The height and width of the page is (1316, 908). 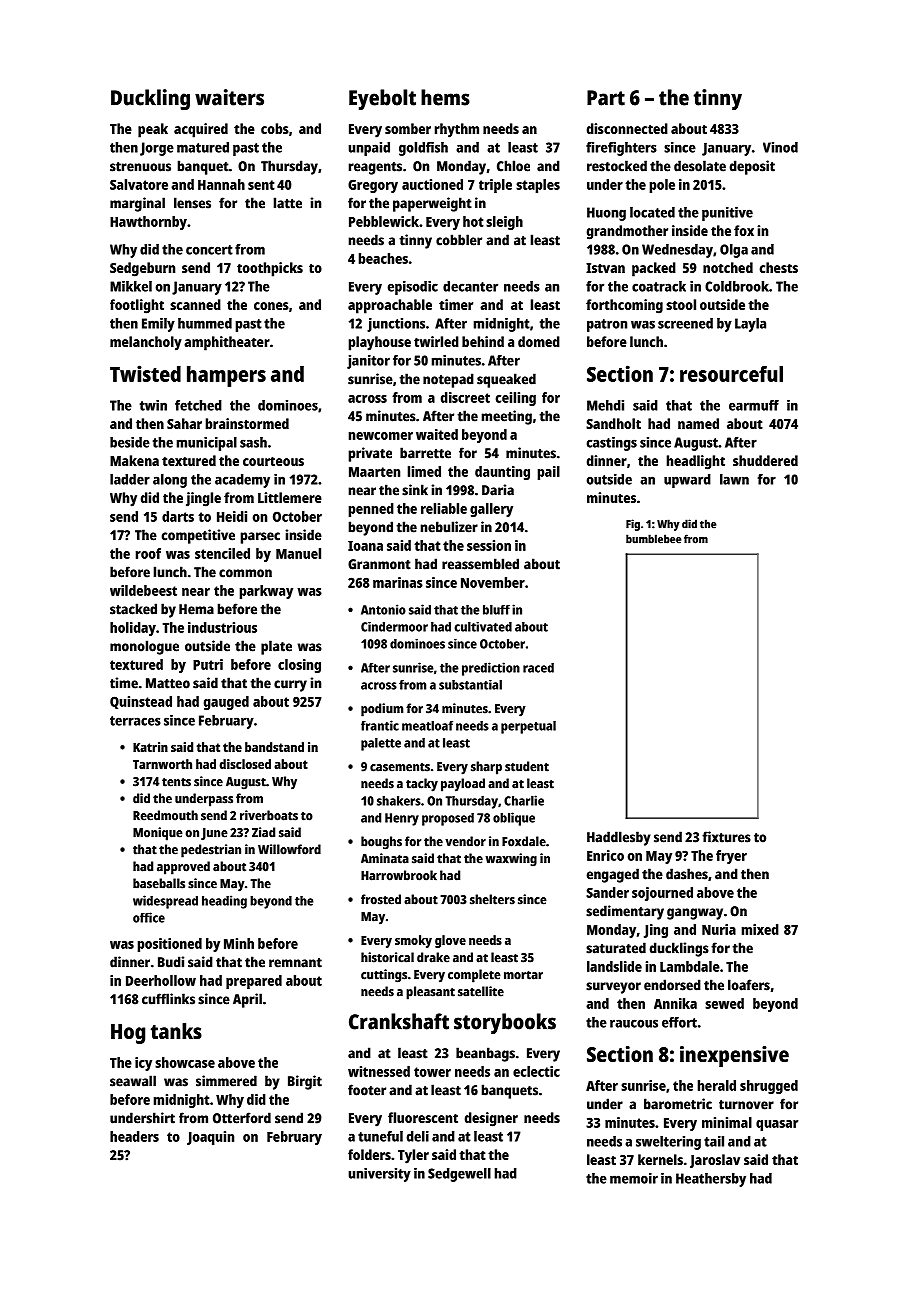 What do you see at coordinates (681, 304) in the page?
I see `stool` at bounding box center [681, 304].
